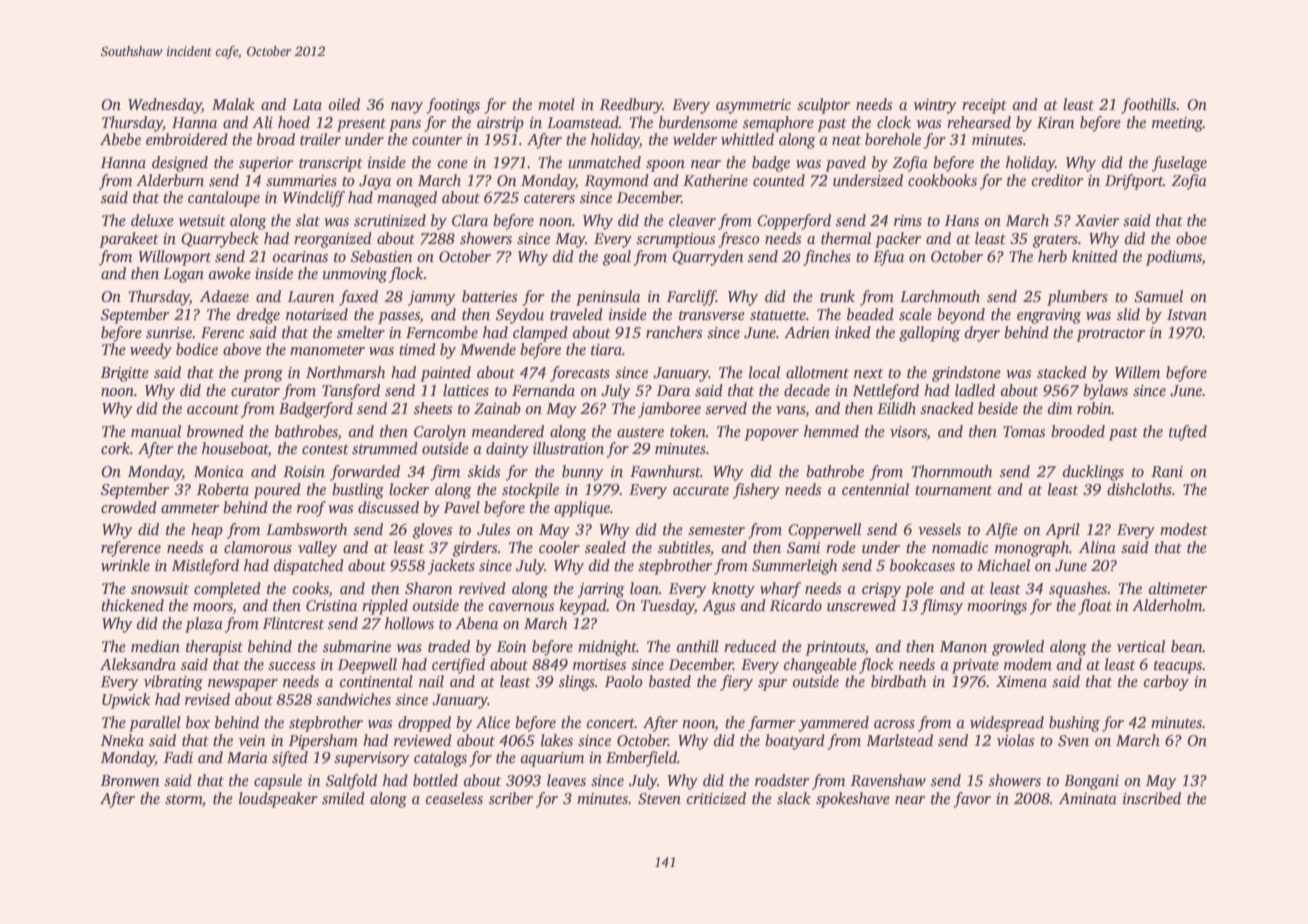  I want to click on Upwick, so click(126, 701).
